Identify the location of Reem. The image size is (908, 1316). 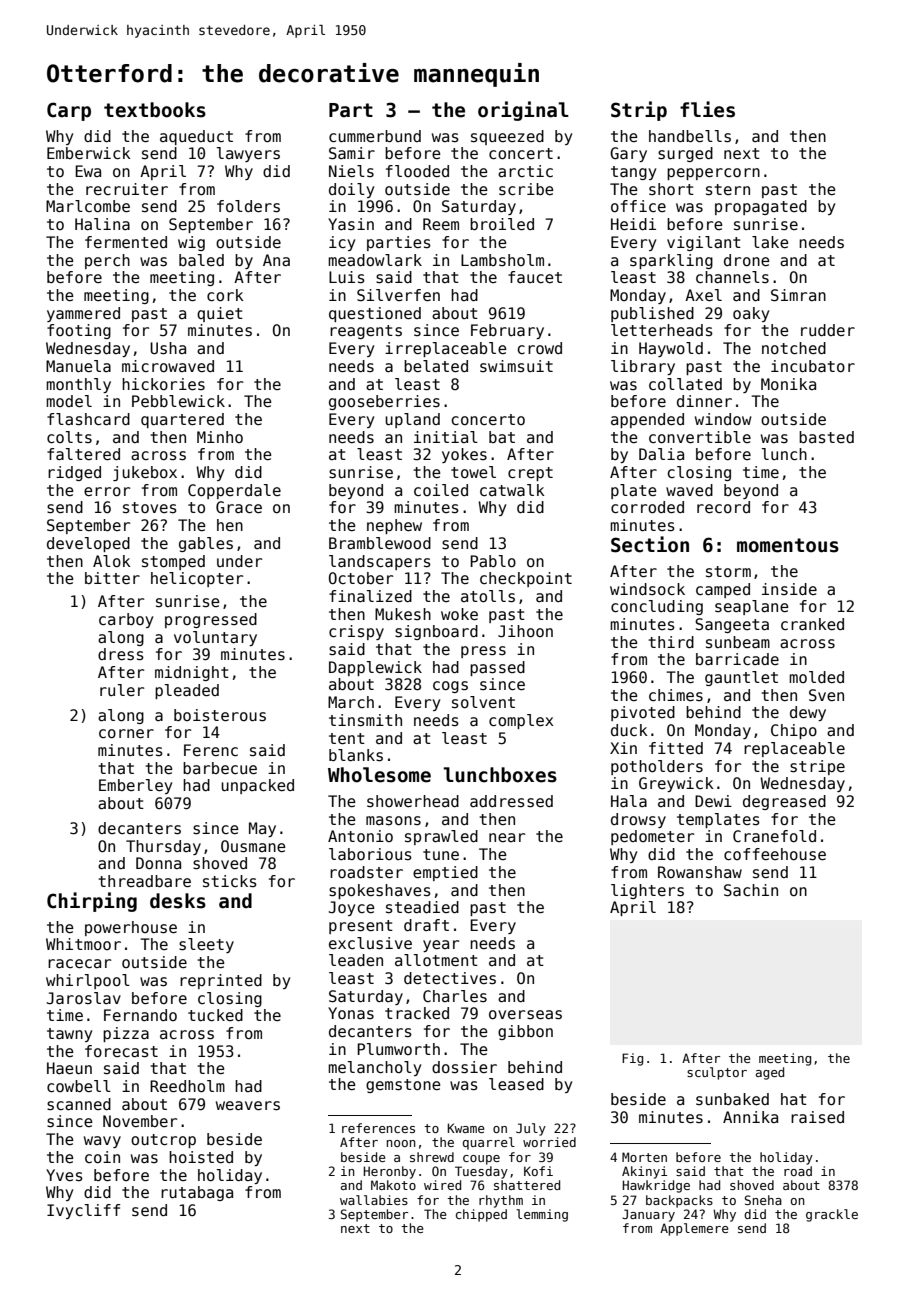
(441, 224).
